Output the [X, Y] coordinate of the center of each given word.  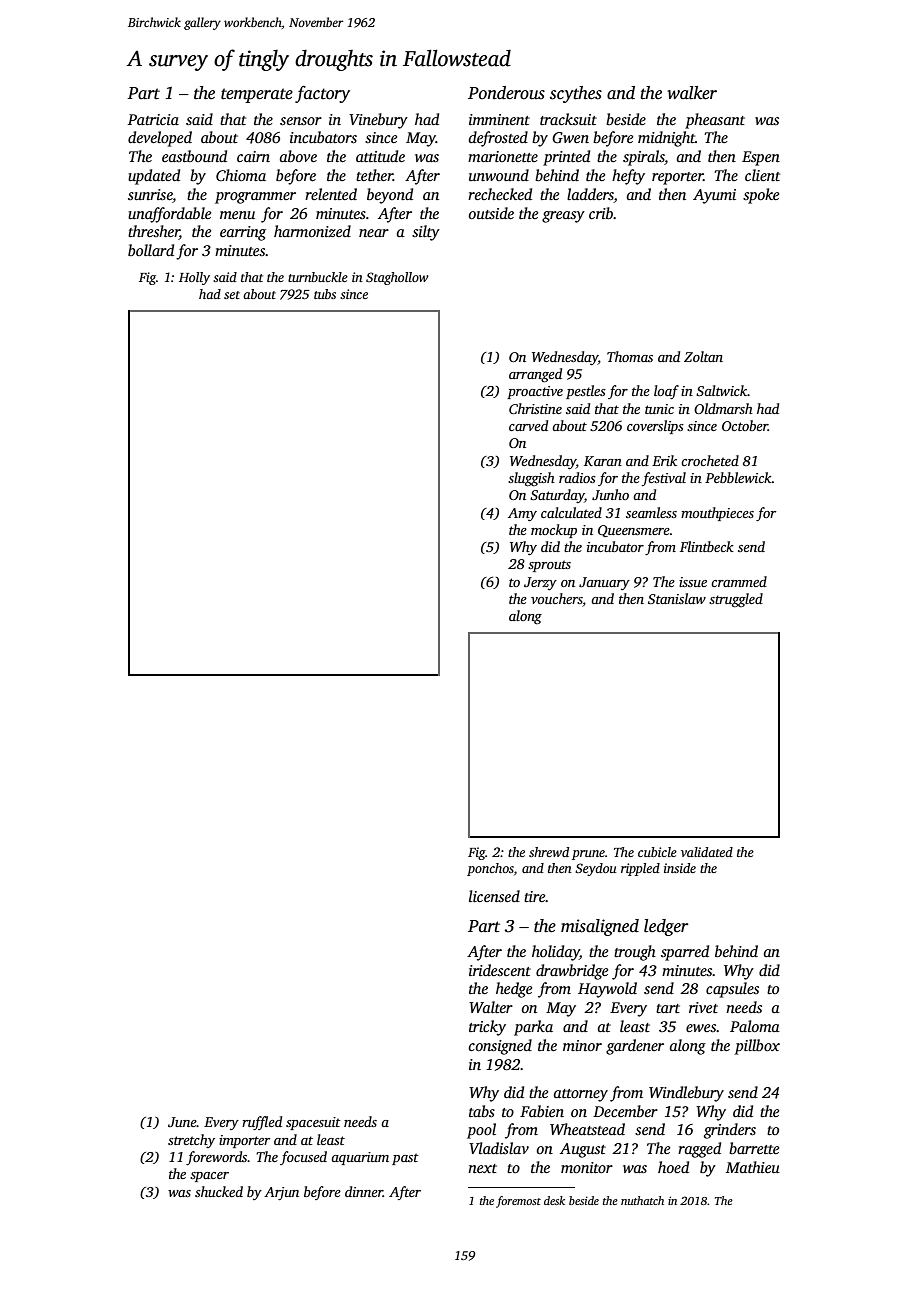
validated [707, 852]
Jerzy [540, 583]
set [232, 295]
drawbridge [572, 972]
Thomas [630, 356]
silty [426, 233]
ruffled [262, 1123]
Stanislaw [677, 598]
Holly [194, 278]
